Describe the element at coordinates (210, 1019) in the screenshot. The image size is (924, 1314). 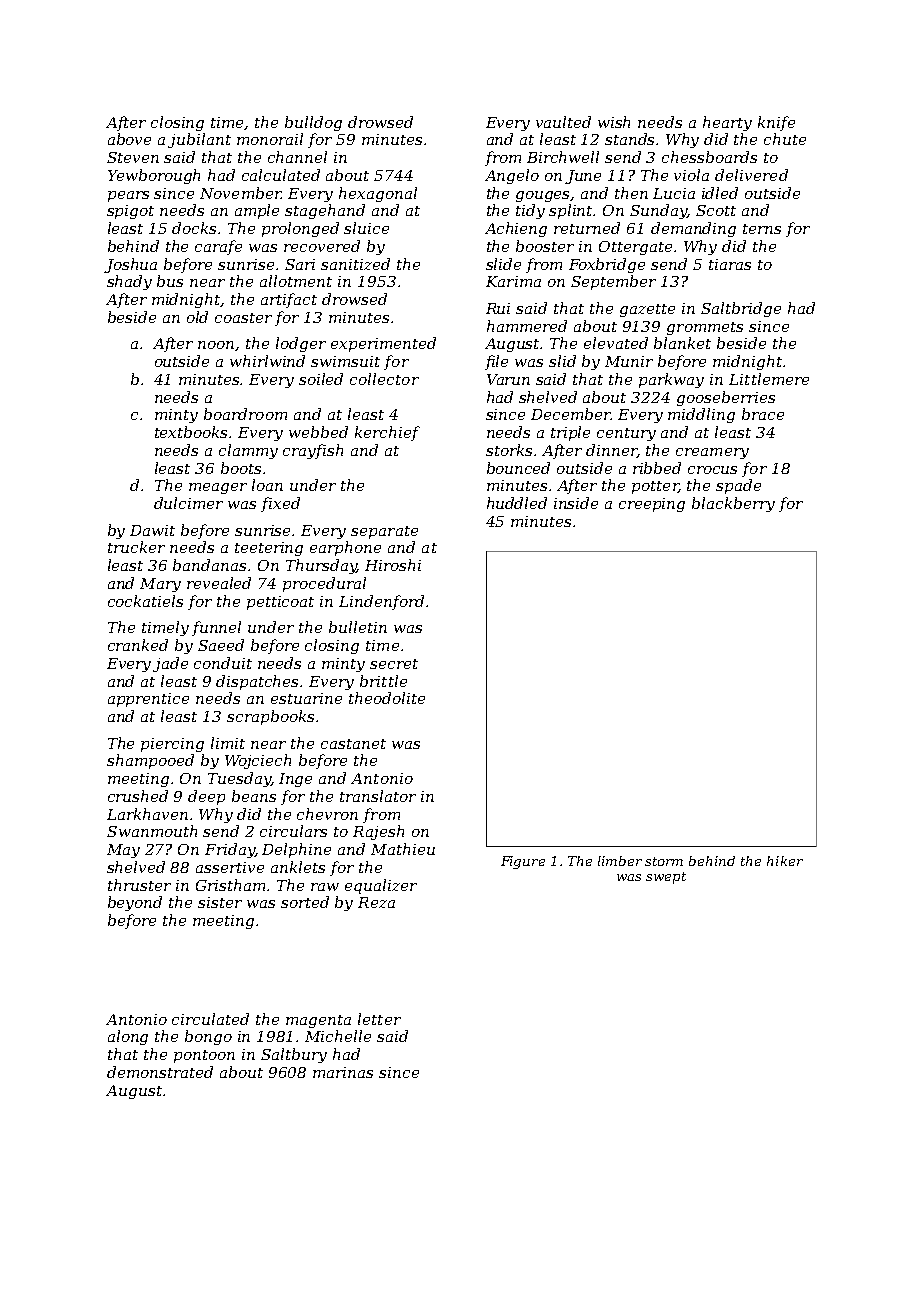
I see `circulated` at that location.
